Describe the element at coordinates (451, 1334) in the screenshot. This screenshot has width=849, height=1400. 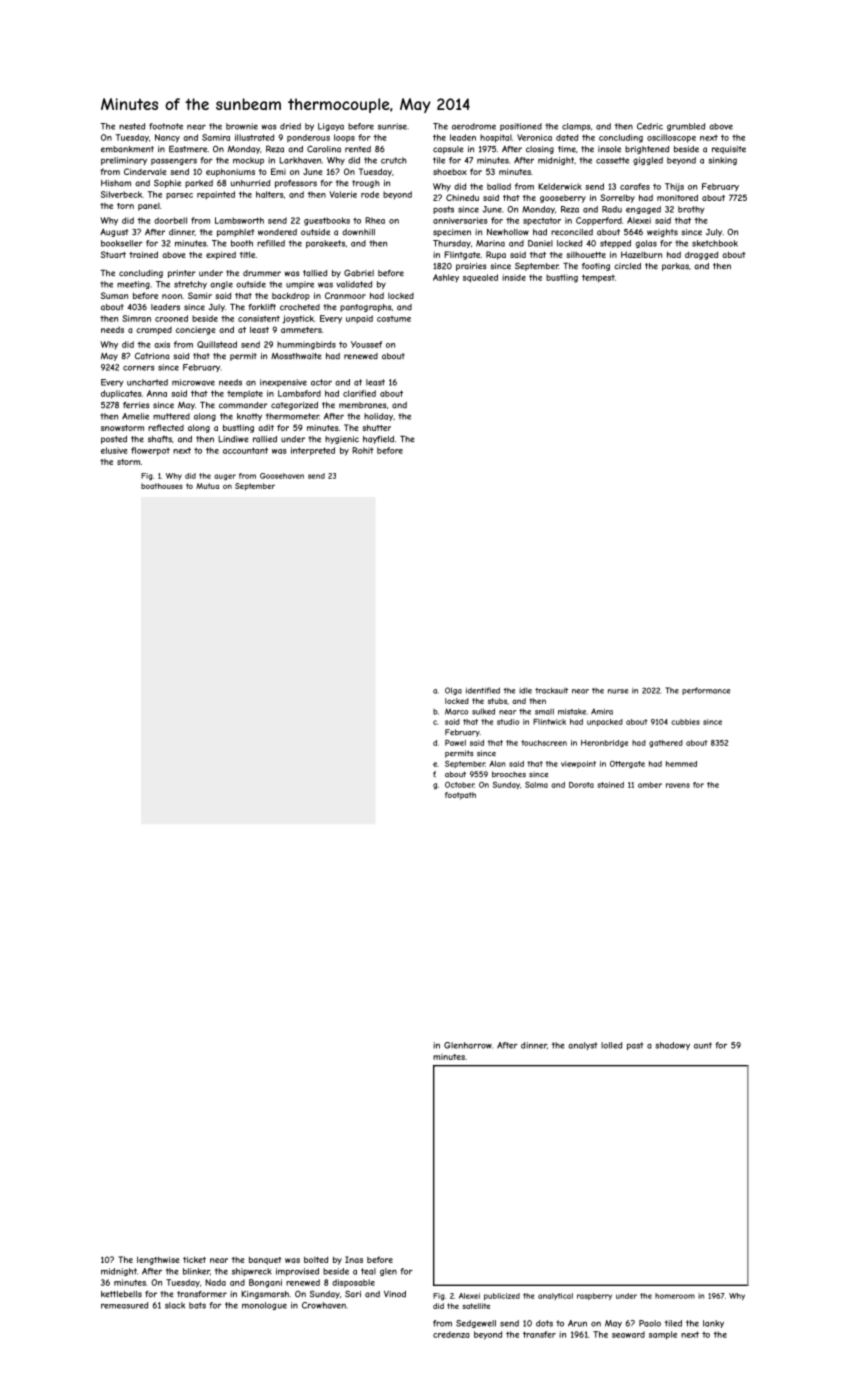
I see `credenza` at that location.
